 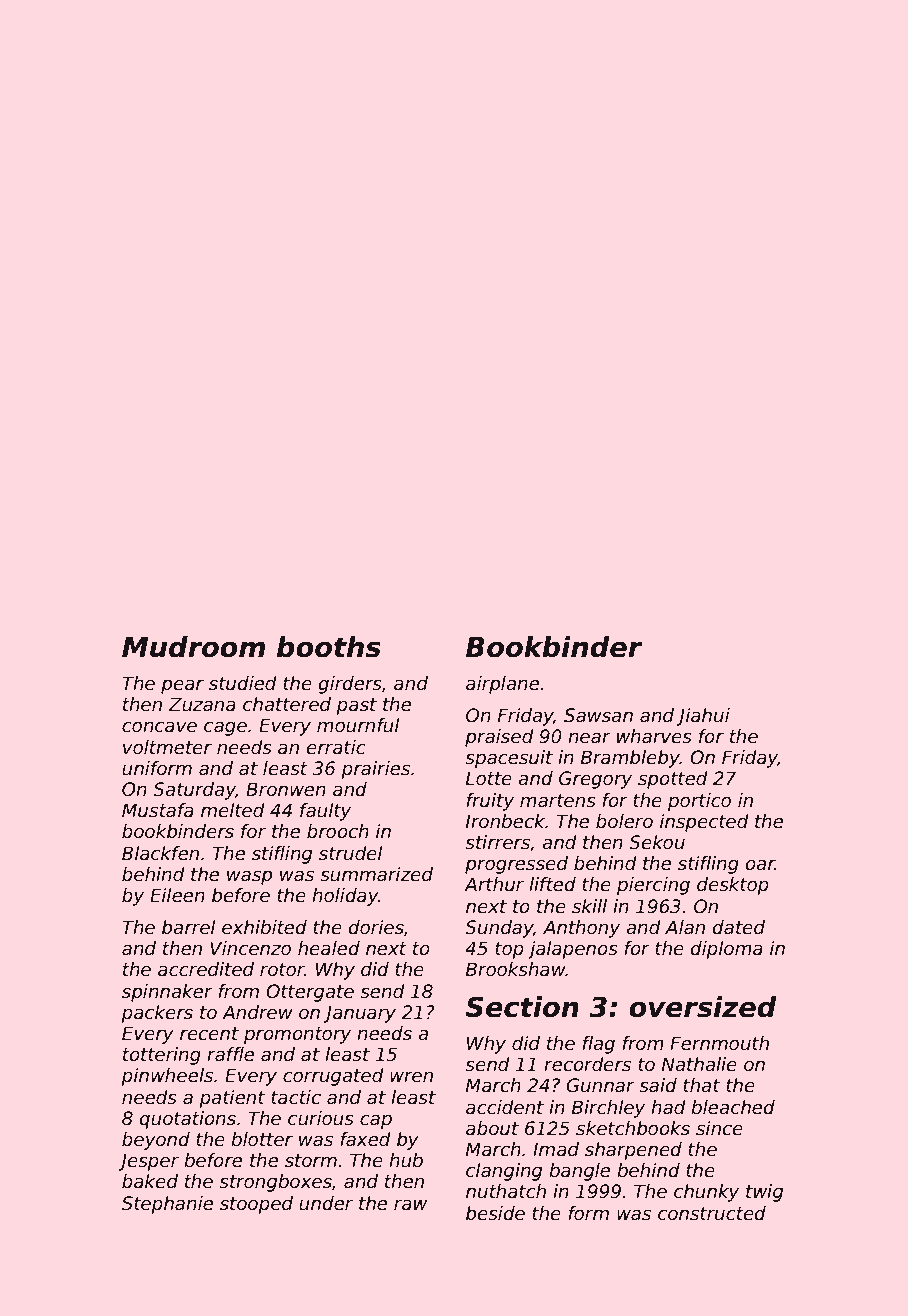 I want to click on accident, so click(x=505, y=1107).
